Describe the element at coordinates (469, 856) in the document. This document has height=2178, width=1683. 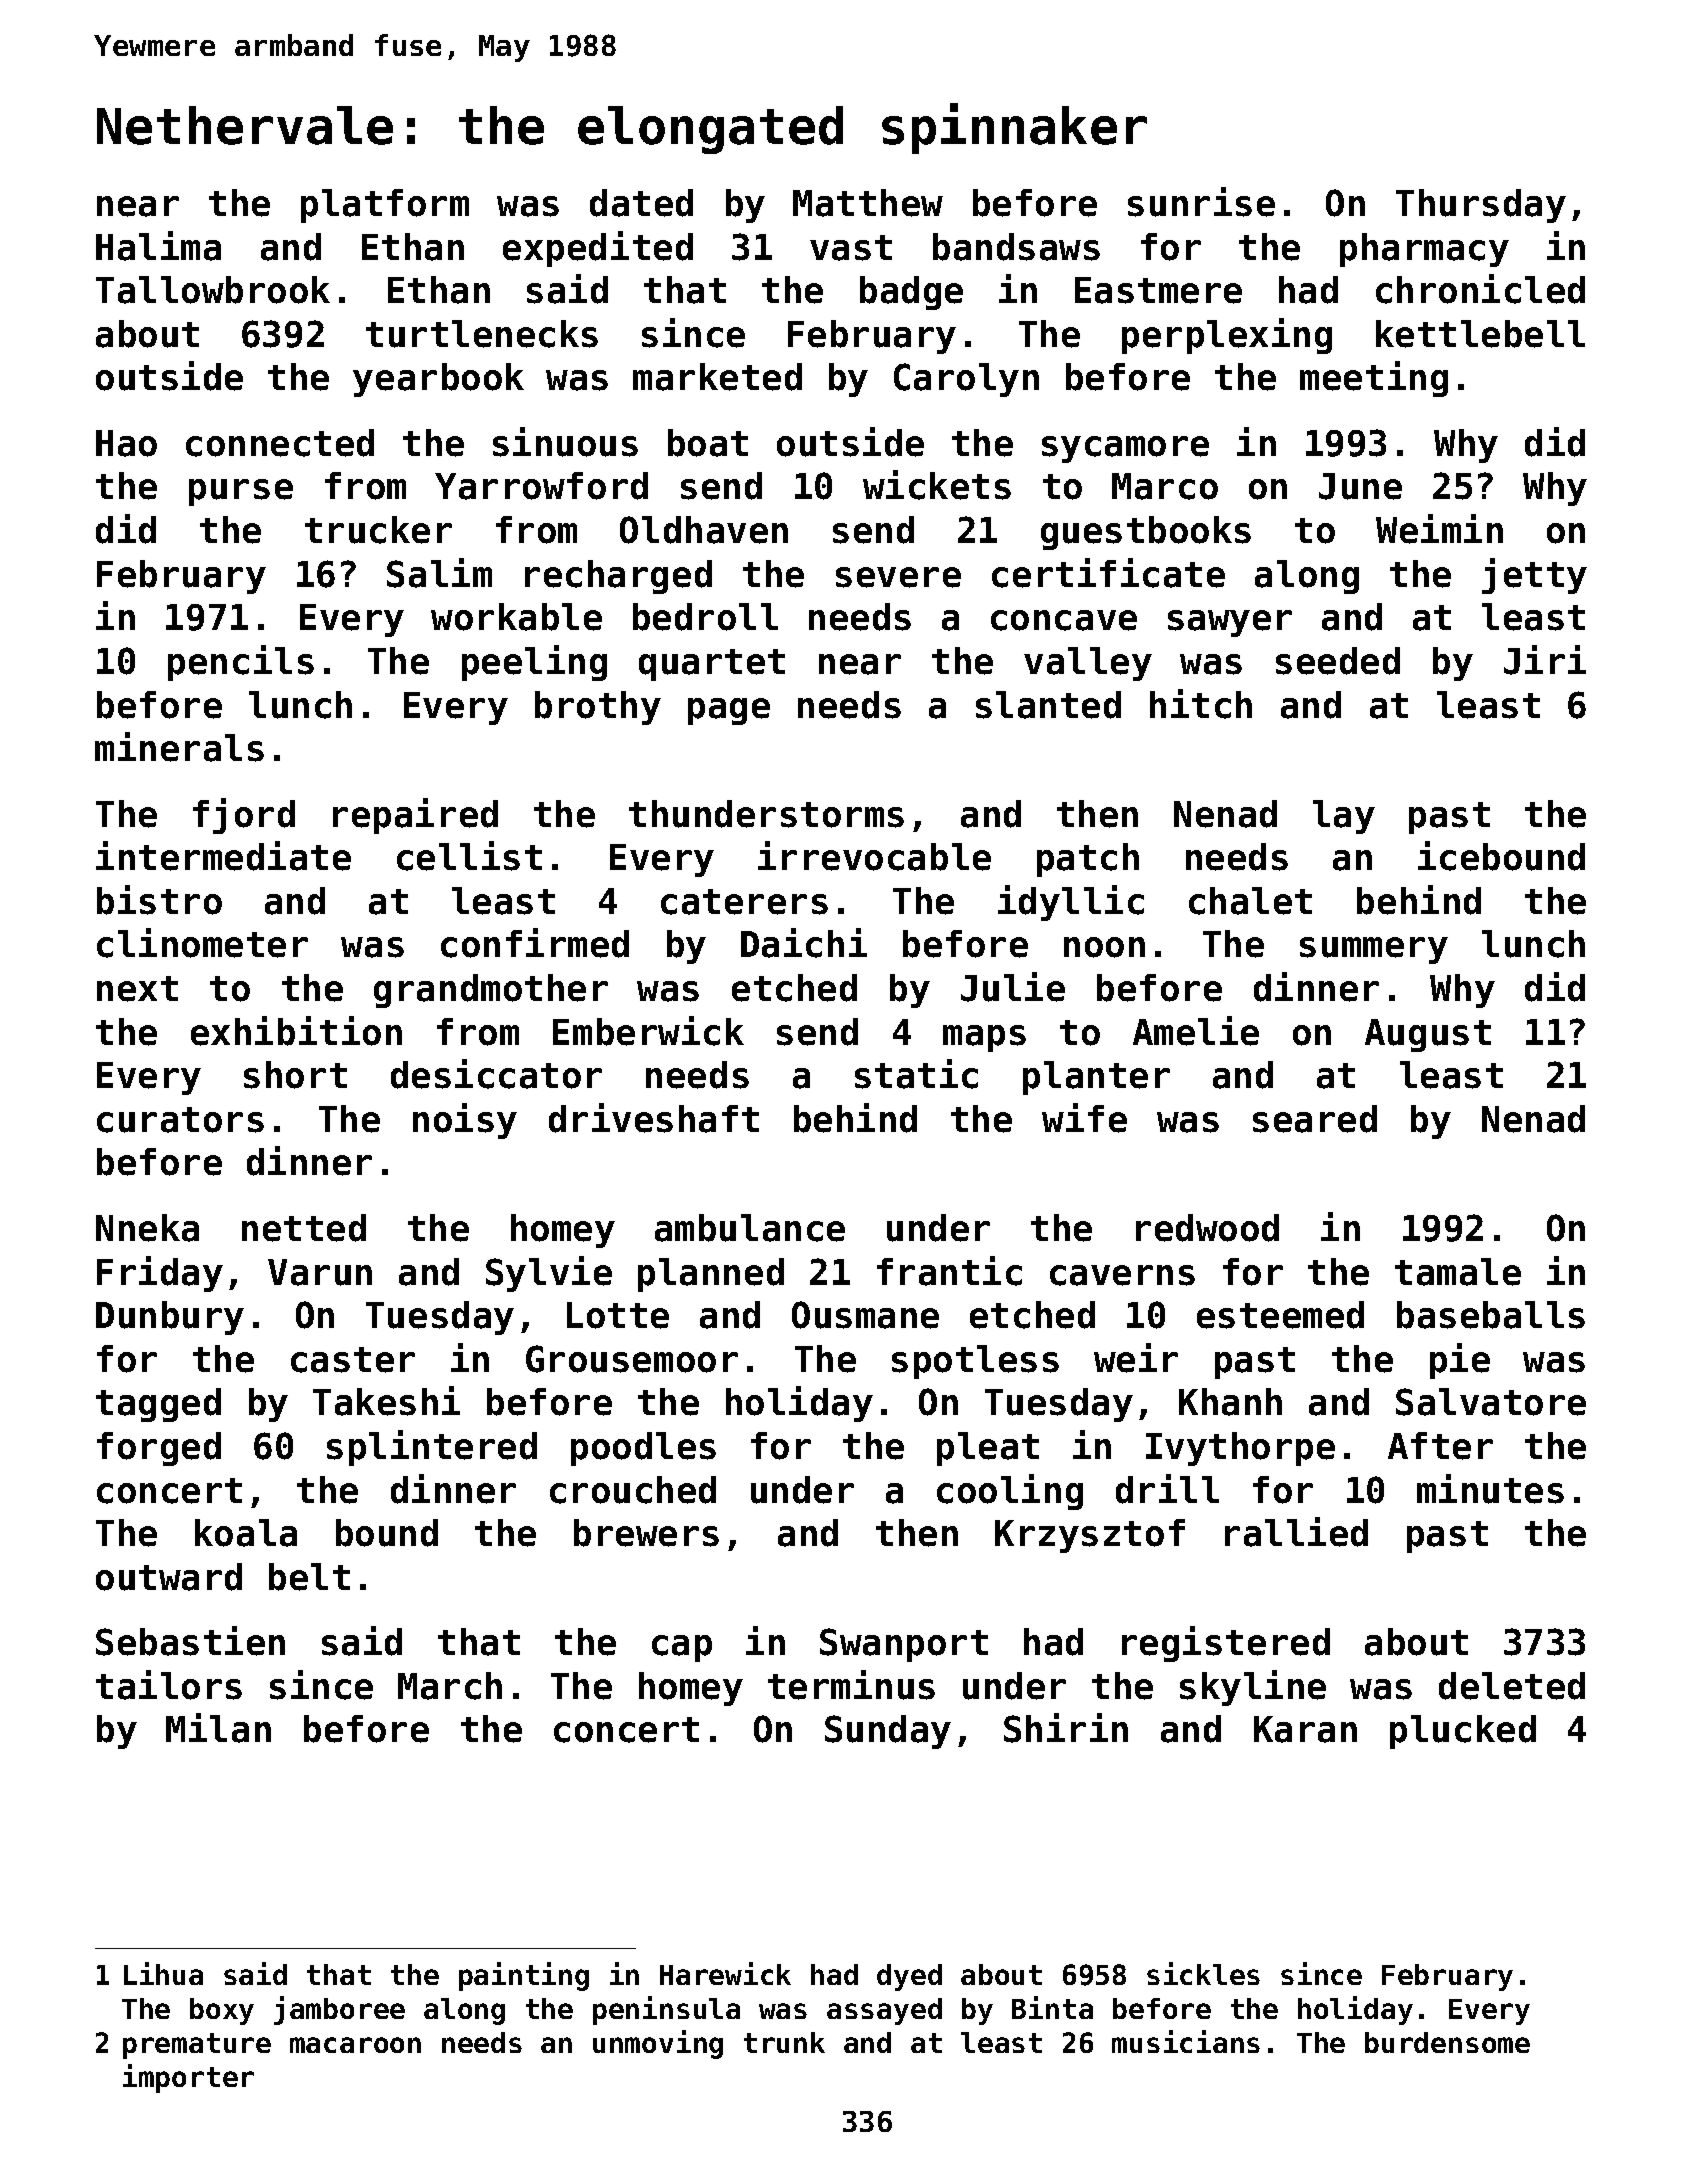
I see `cellist` at that location.
